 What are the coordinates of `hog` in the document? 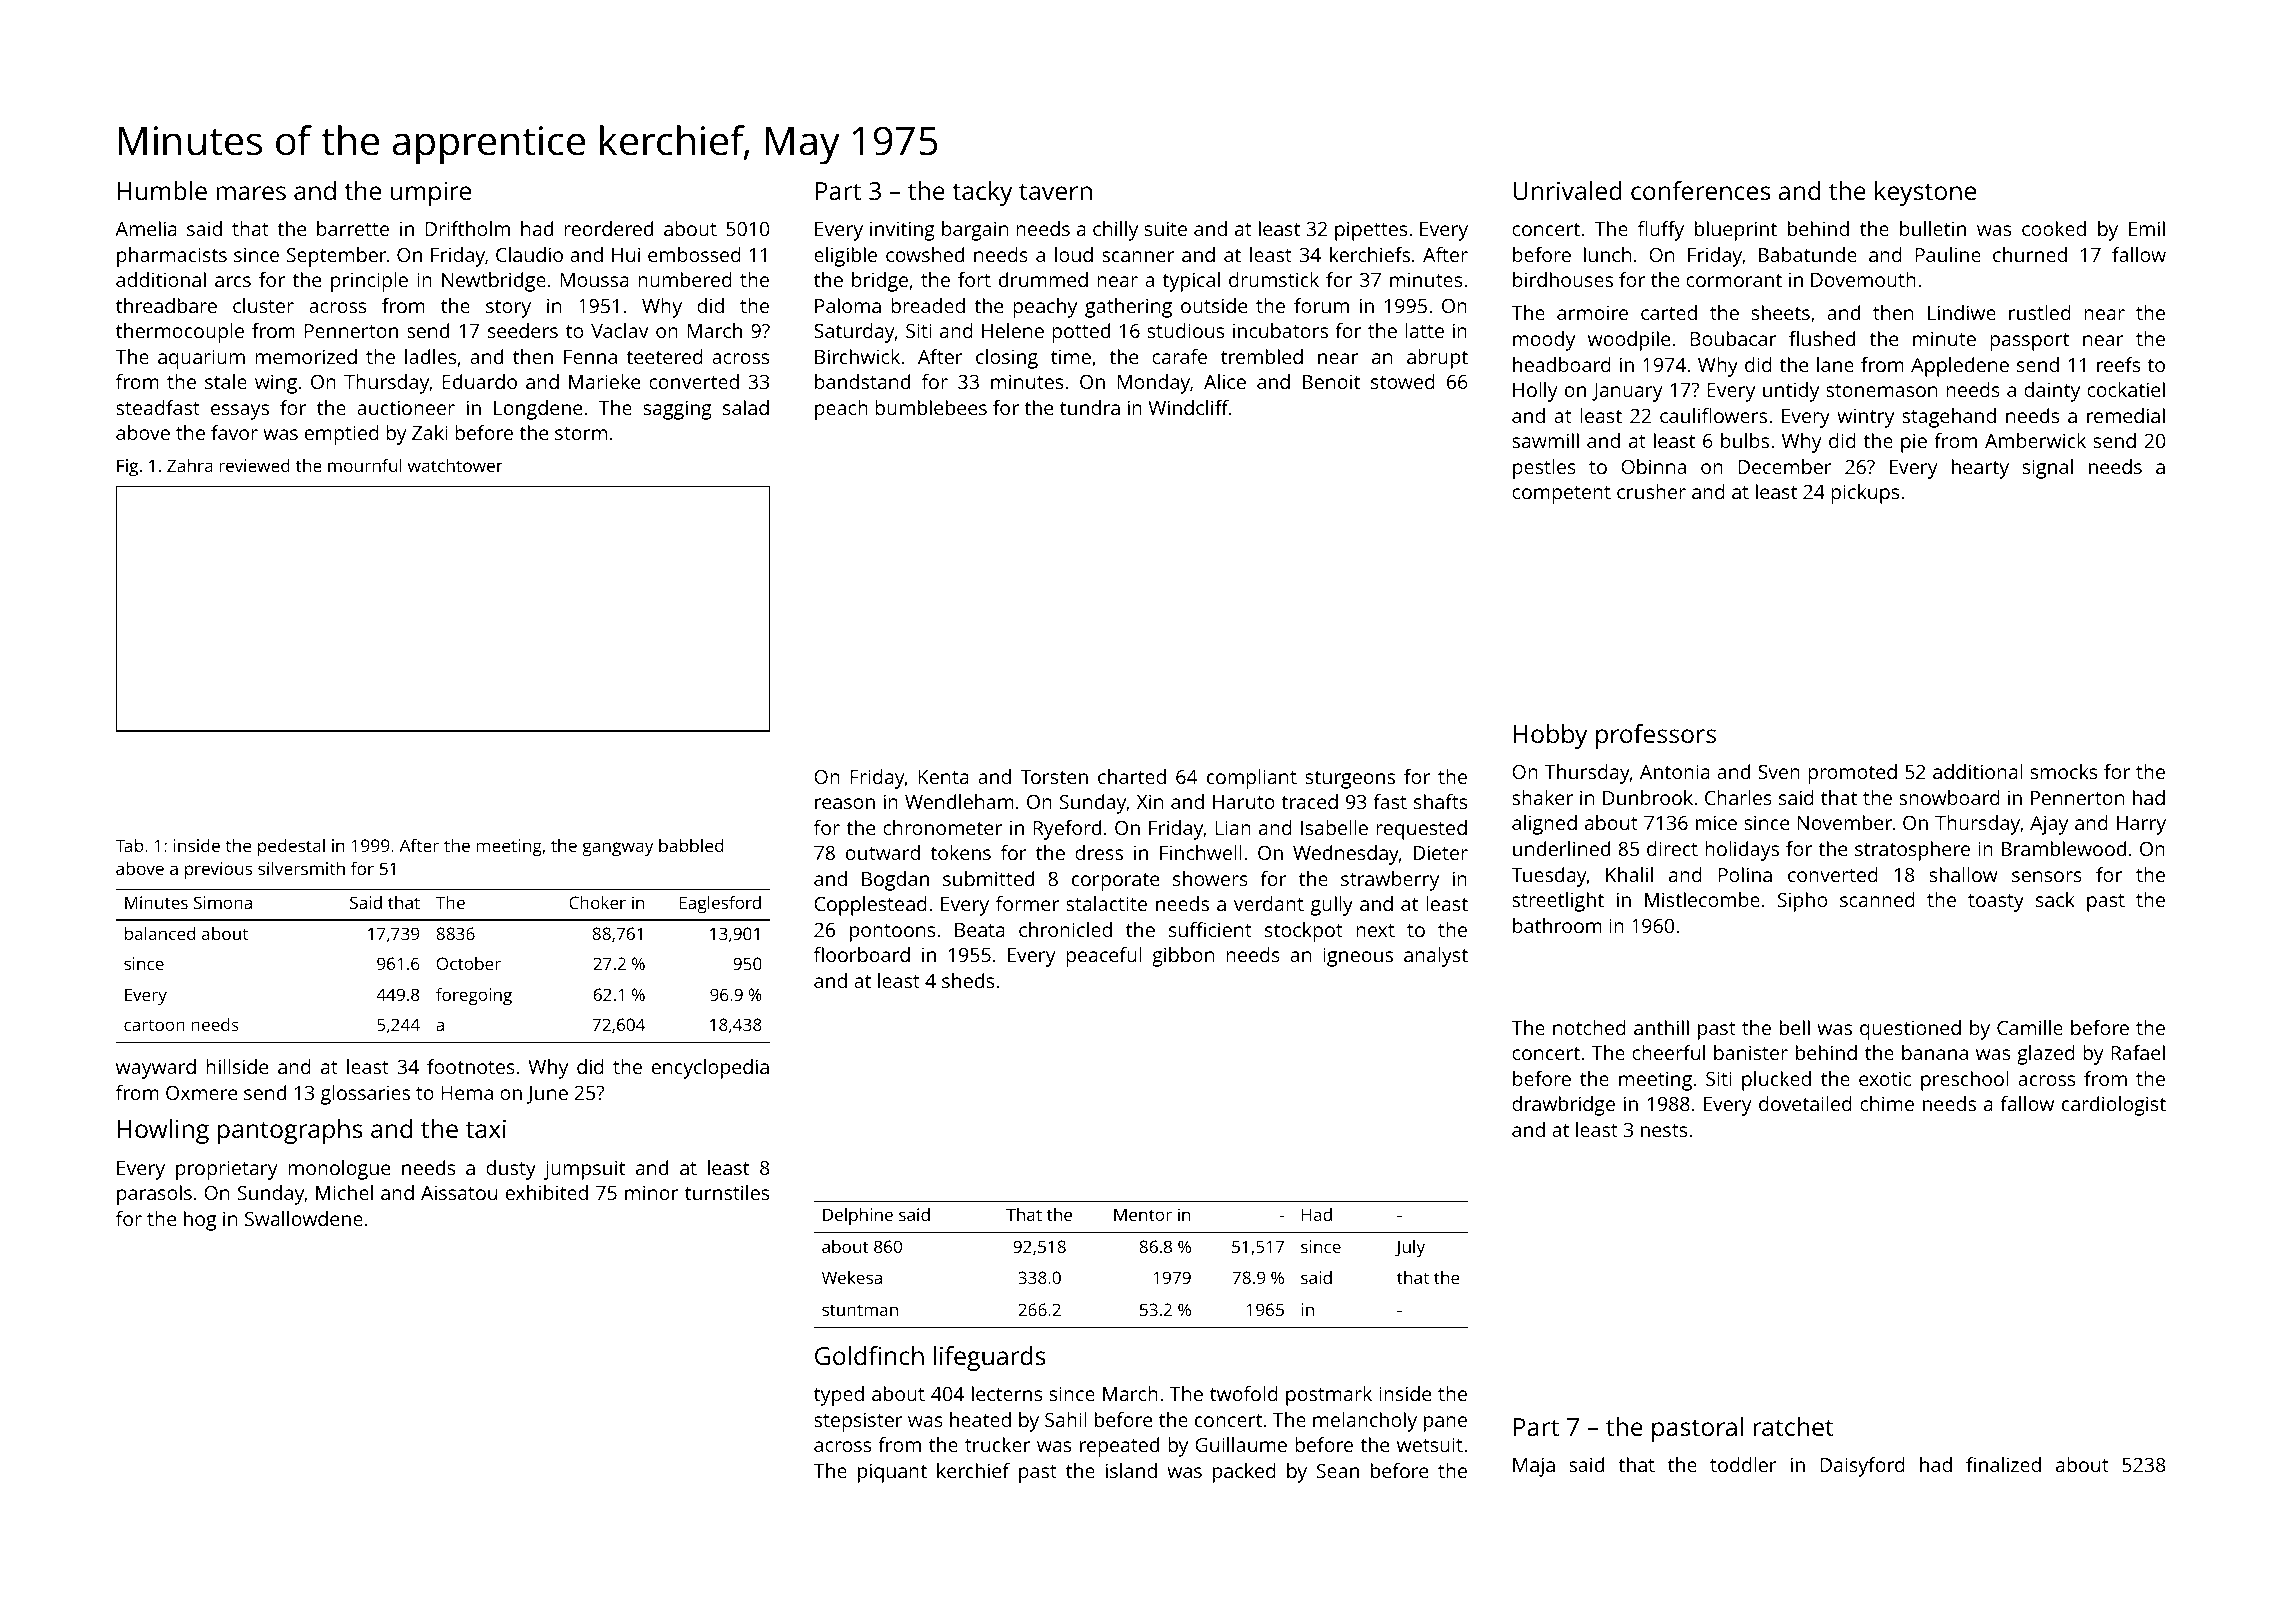 It's located at (200, 1221).
